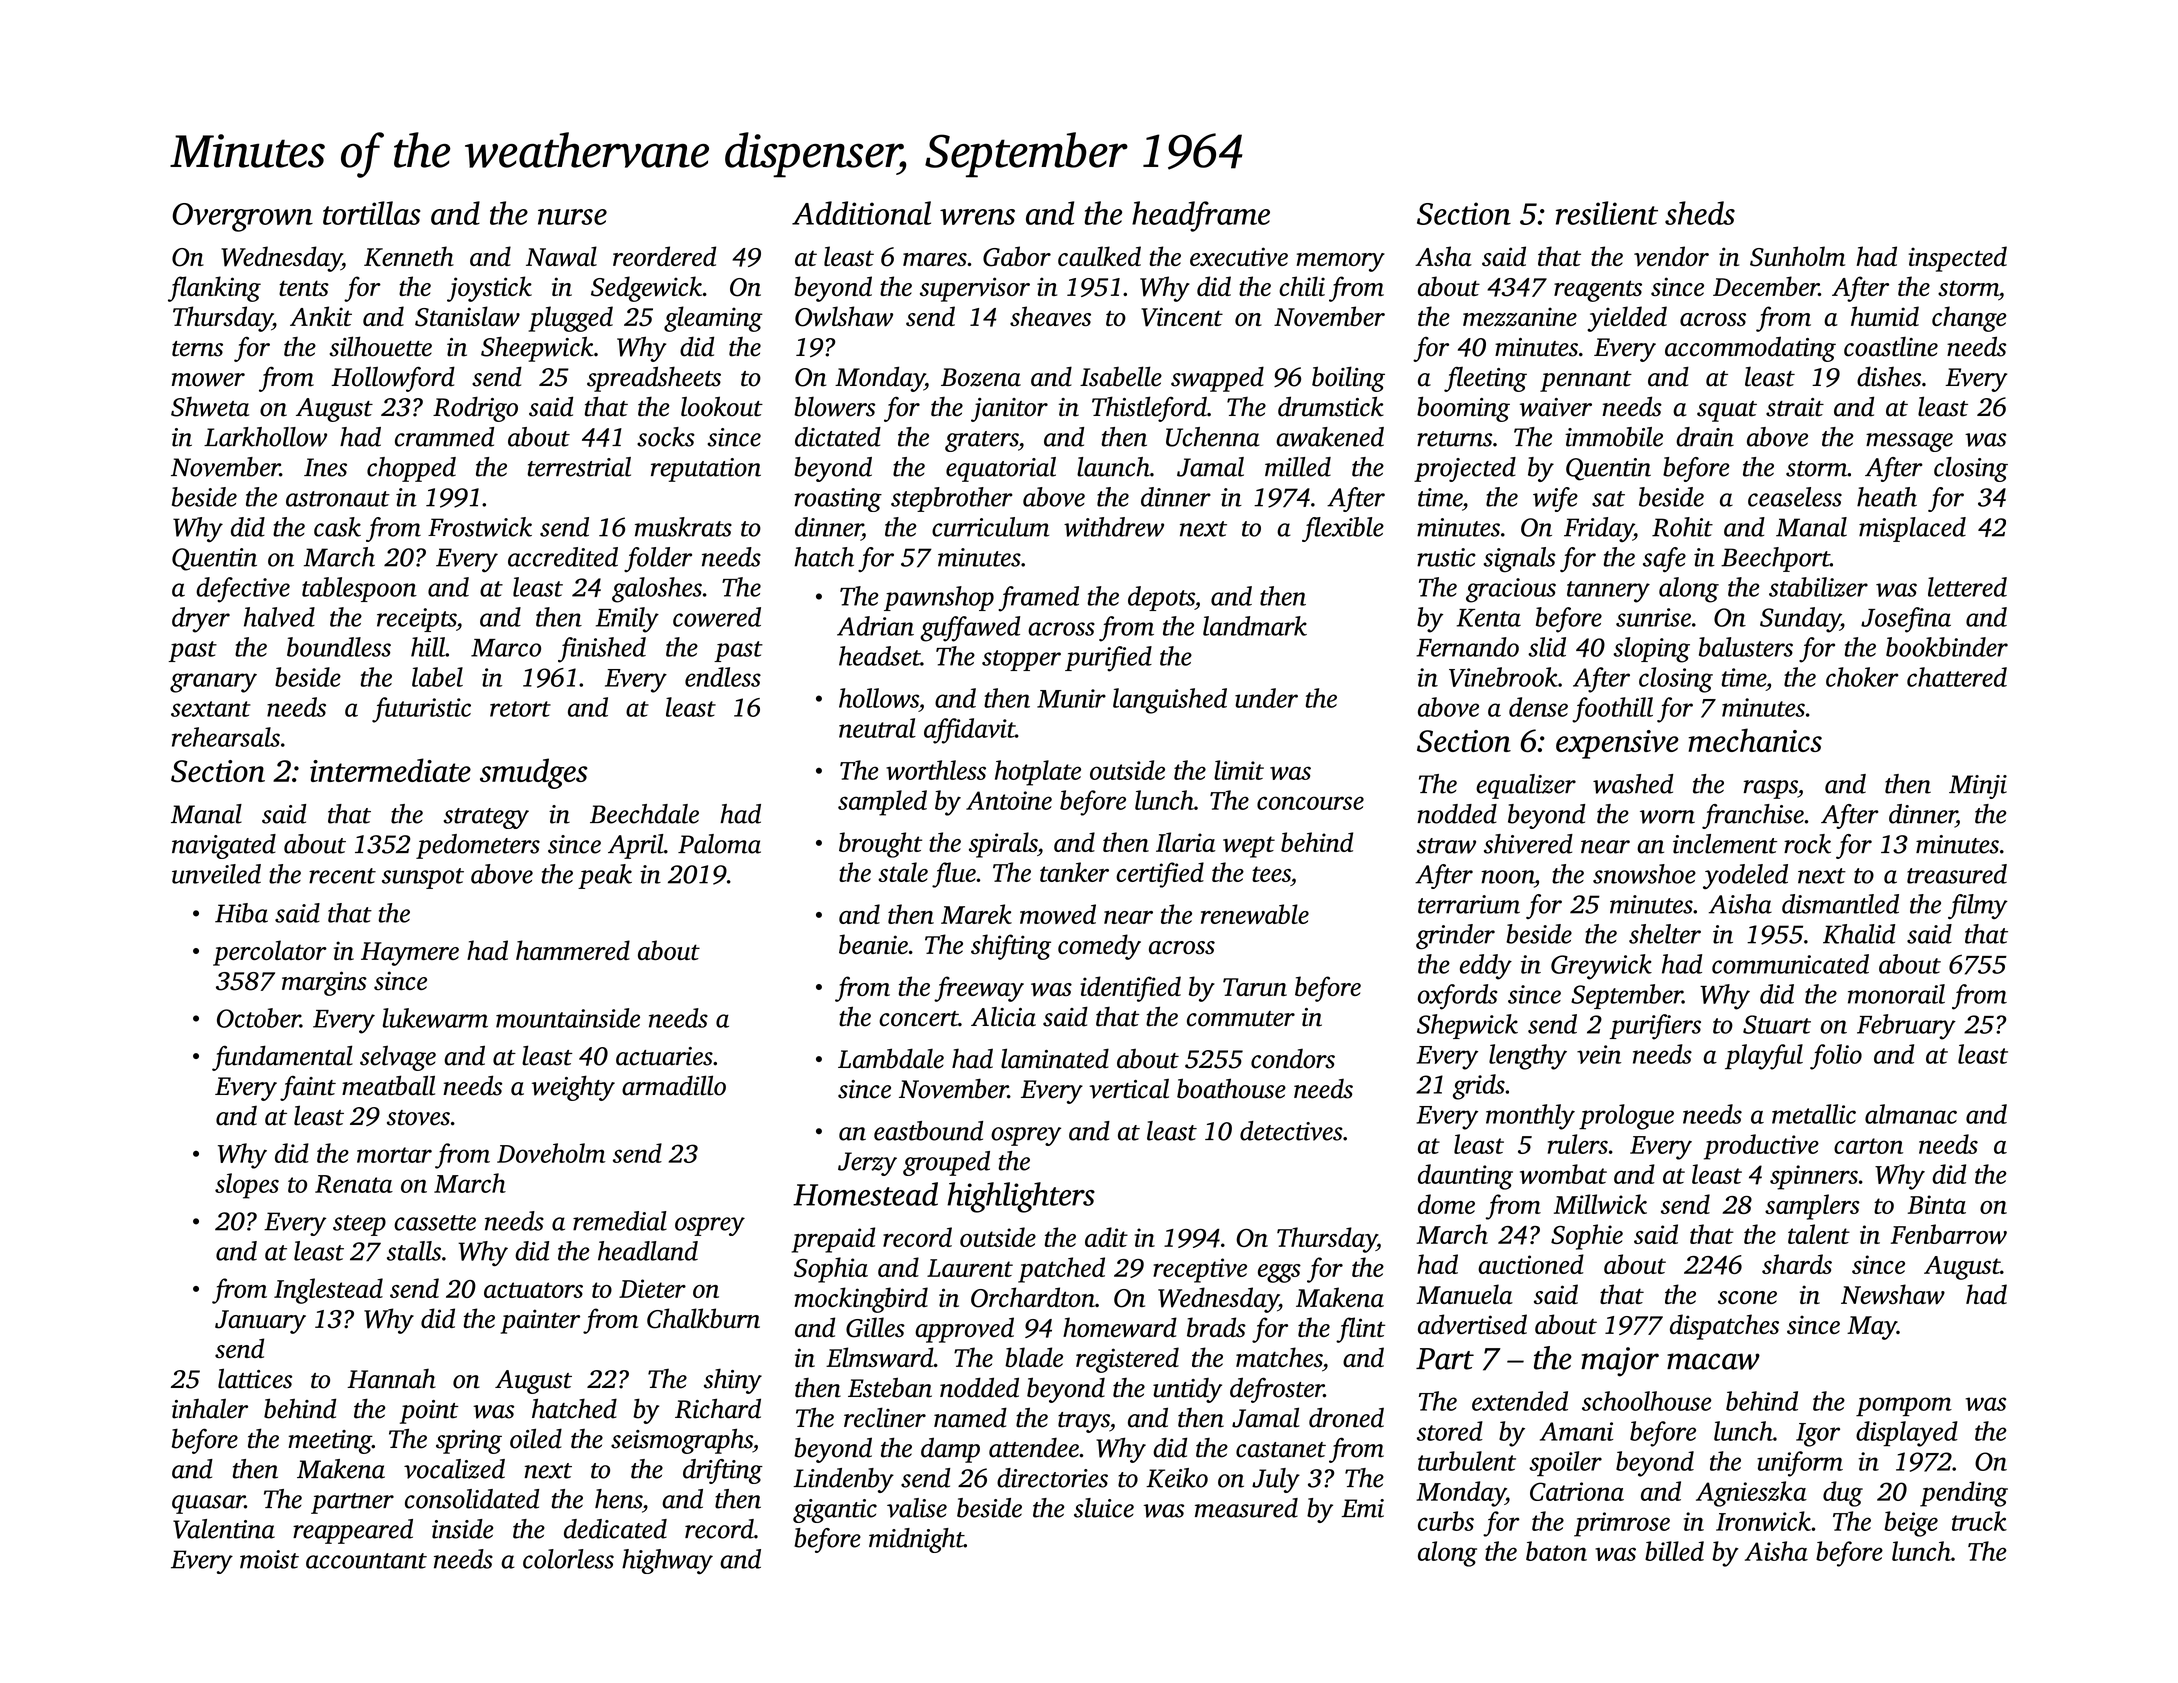 The width and height of the screenshot is (2178, 1683). Describe the element at coordinates (270, 953) in the screenshot. I see `percolator` at that location.
